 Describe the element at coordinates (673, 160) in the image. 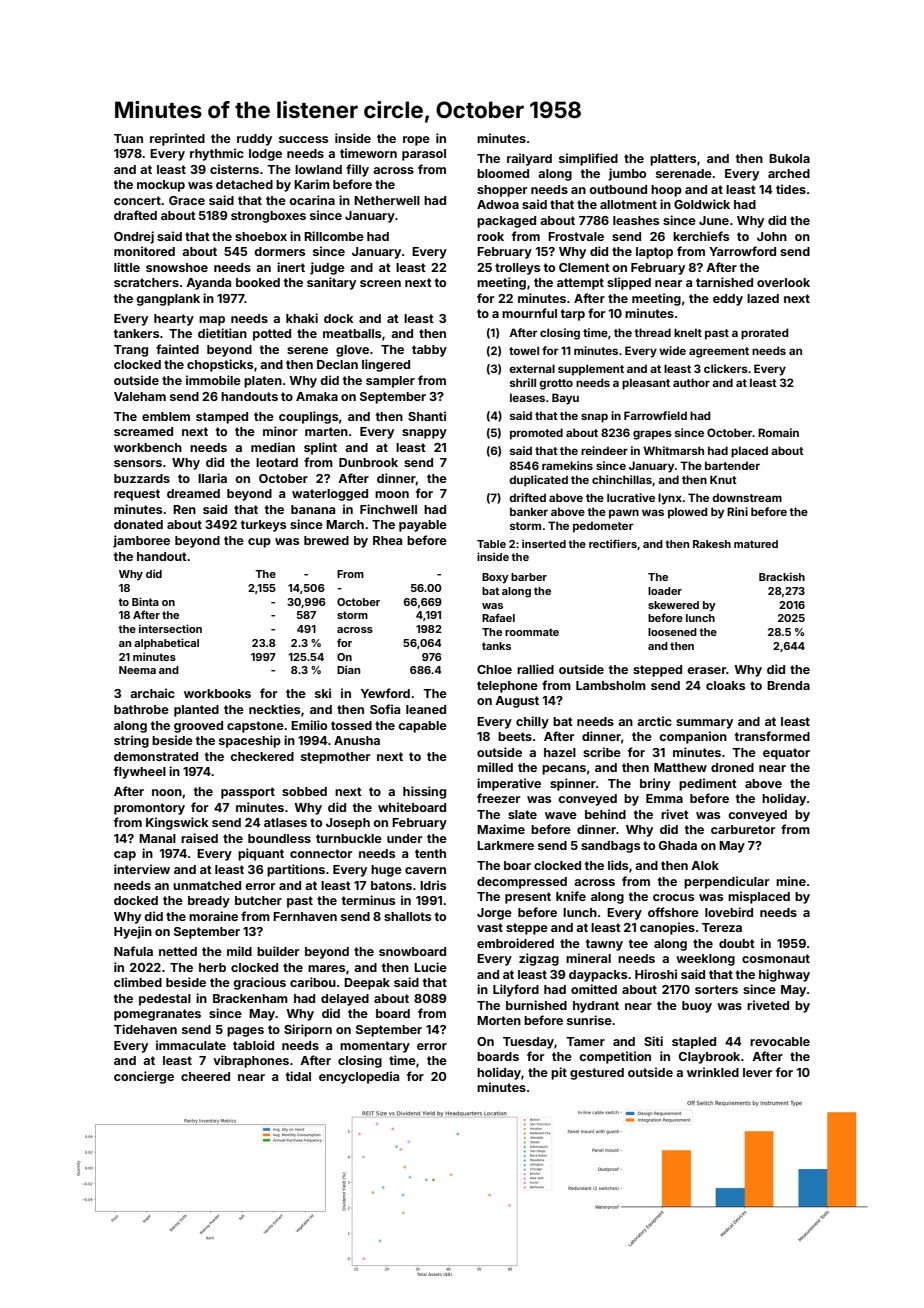

I see `platters` at that location.
